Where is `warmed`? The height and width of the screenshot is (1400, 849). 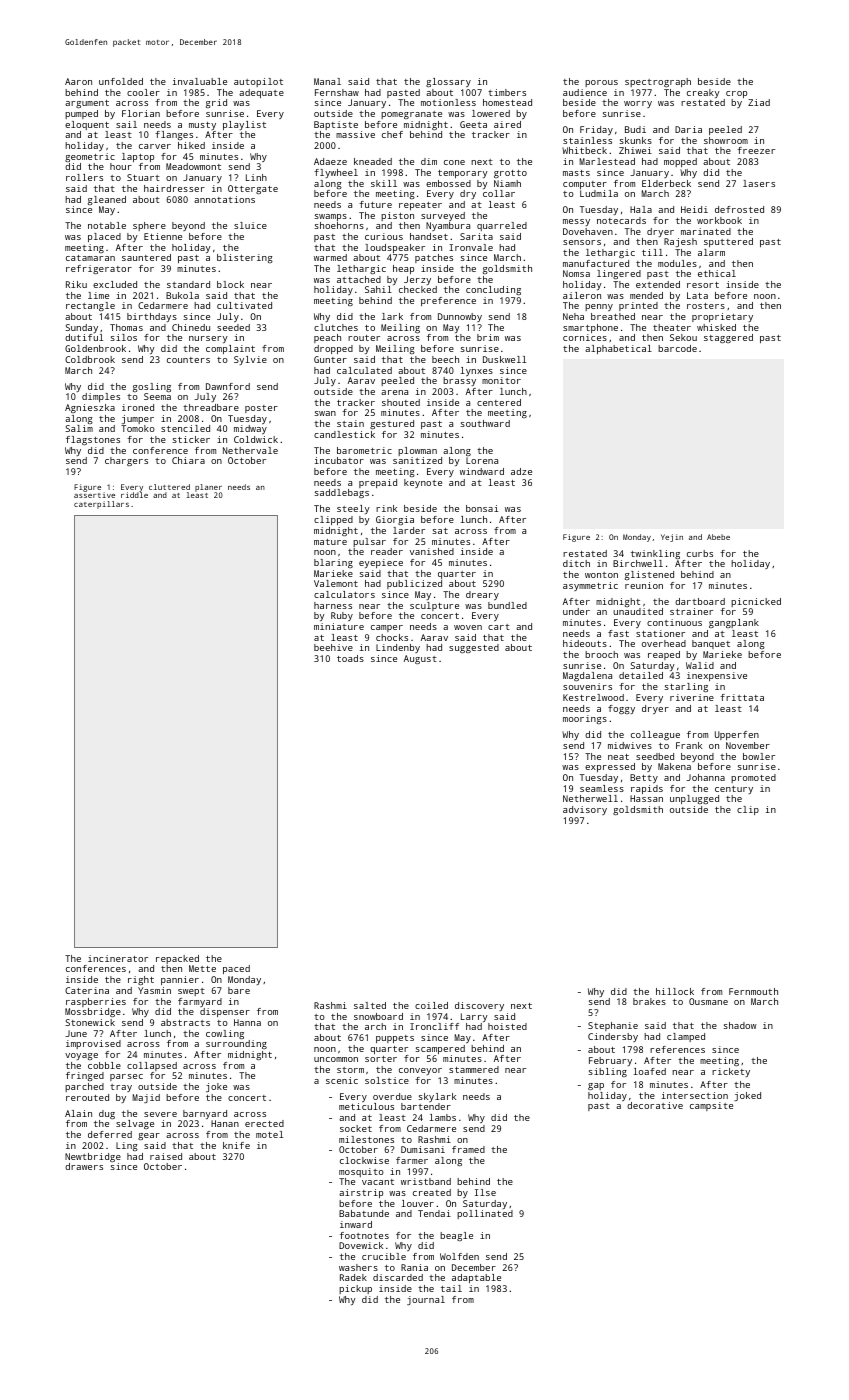
warmed is located at coordinates (330, 257).
